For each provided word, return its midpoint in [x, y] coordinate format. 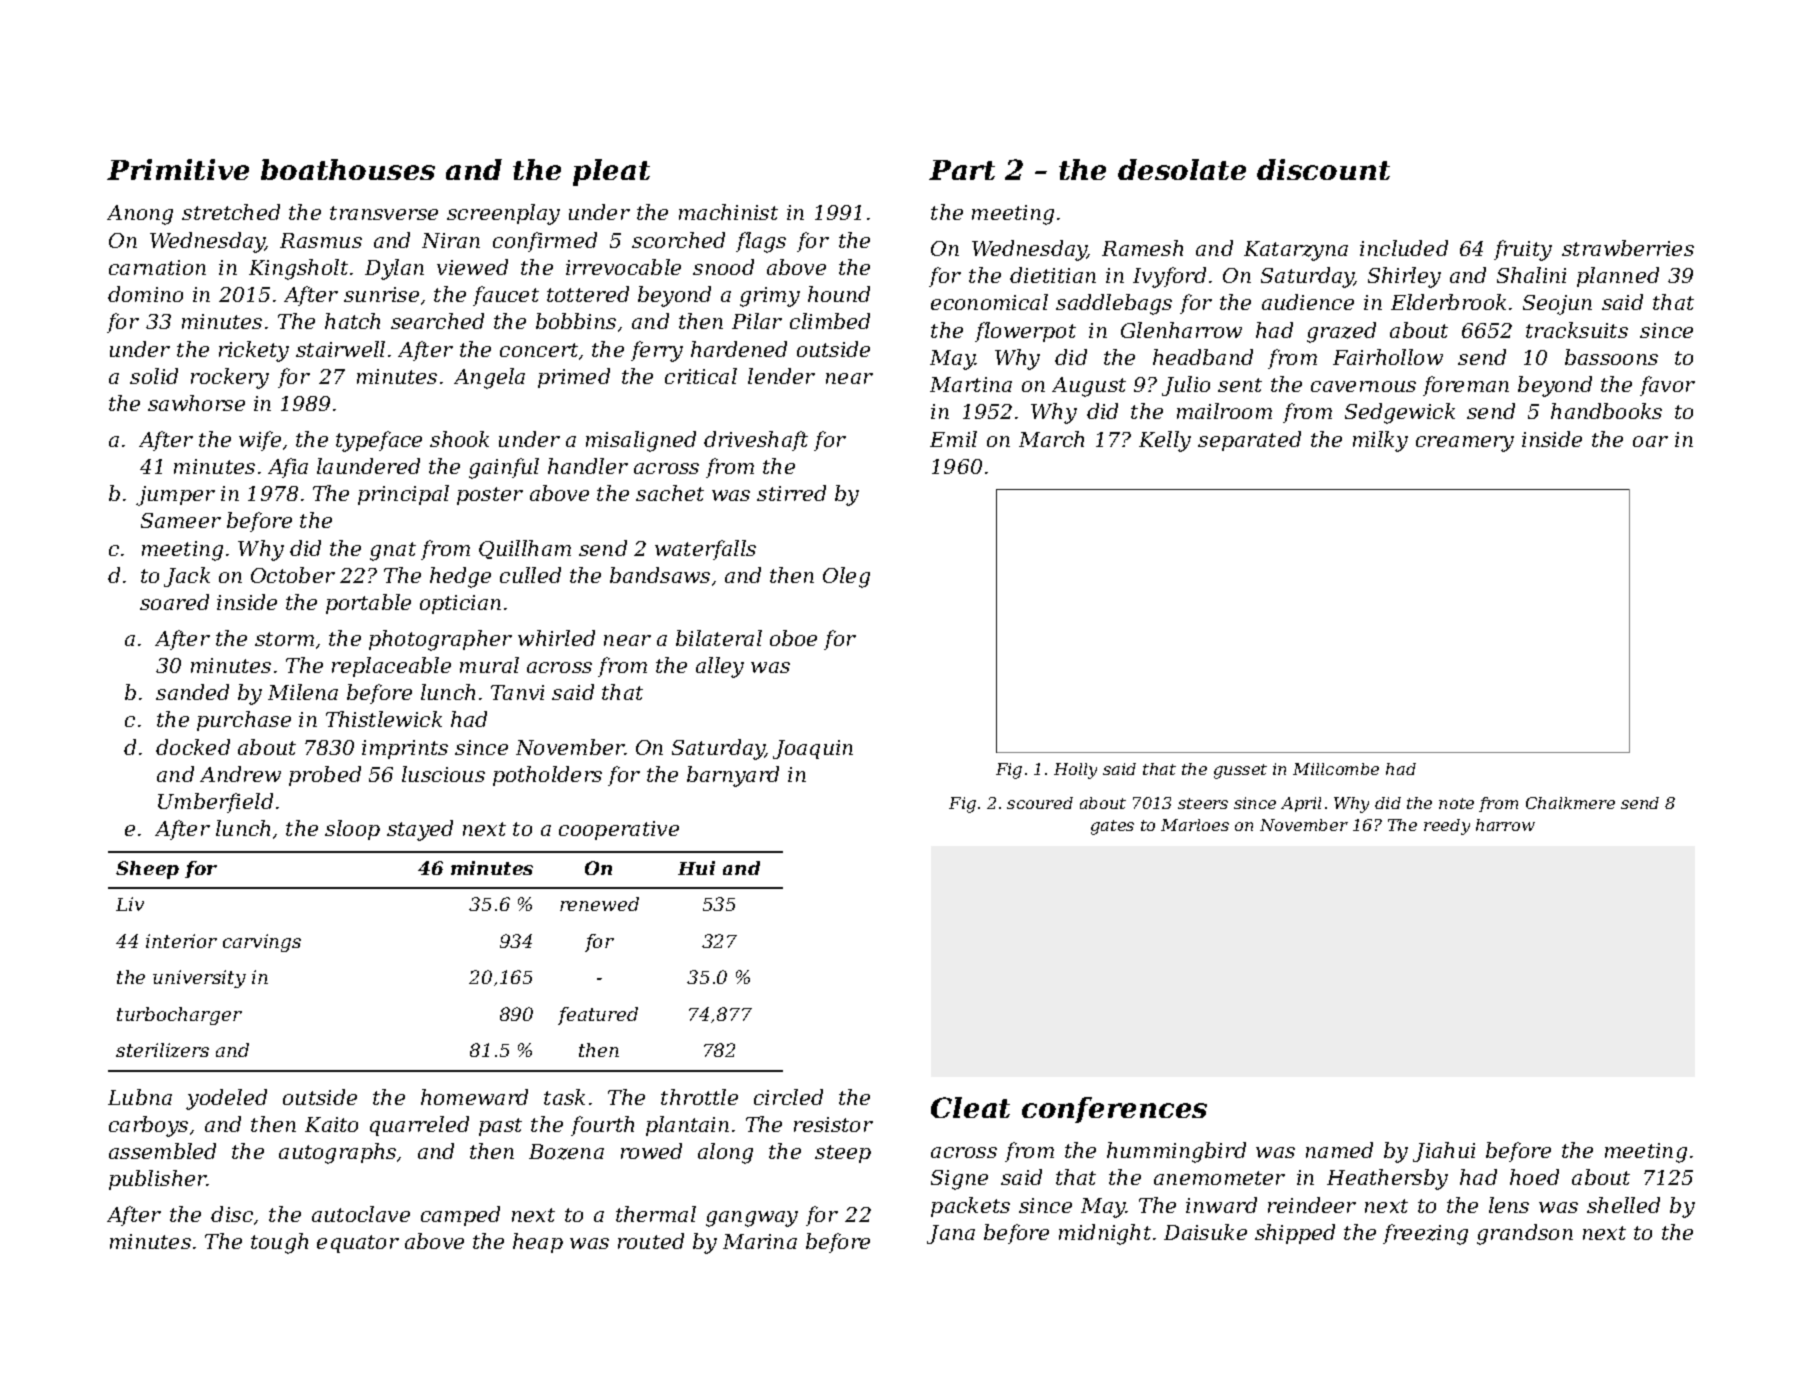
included [1404, 248]
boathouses [348, 169]
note [1456, 803]
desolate [1182, 169]
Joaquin [813, 749]
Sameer [181, 520]
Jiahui [1444, 1152]
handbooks [1606, 411]
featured [598, 1016]
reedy [1447, 827]
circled [788, 1097]
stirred [791, 493]
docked [193, 747]
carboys [148, 1126]
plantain [687, 1126]
